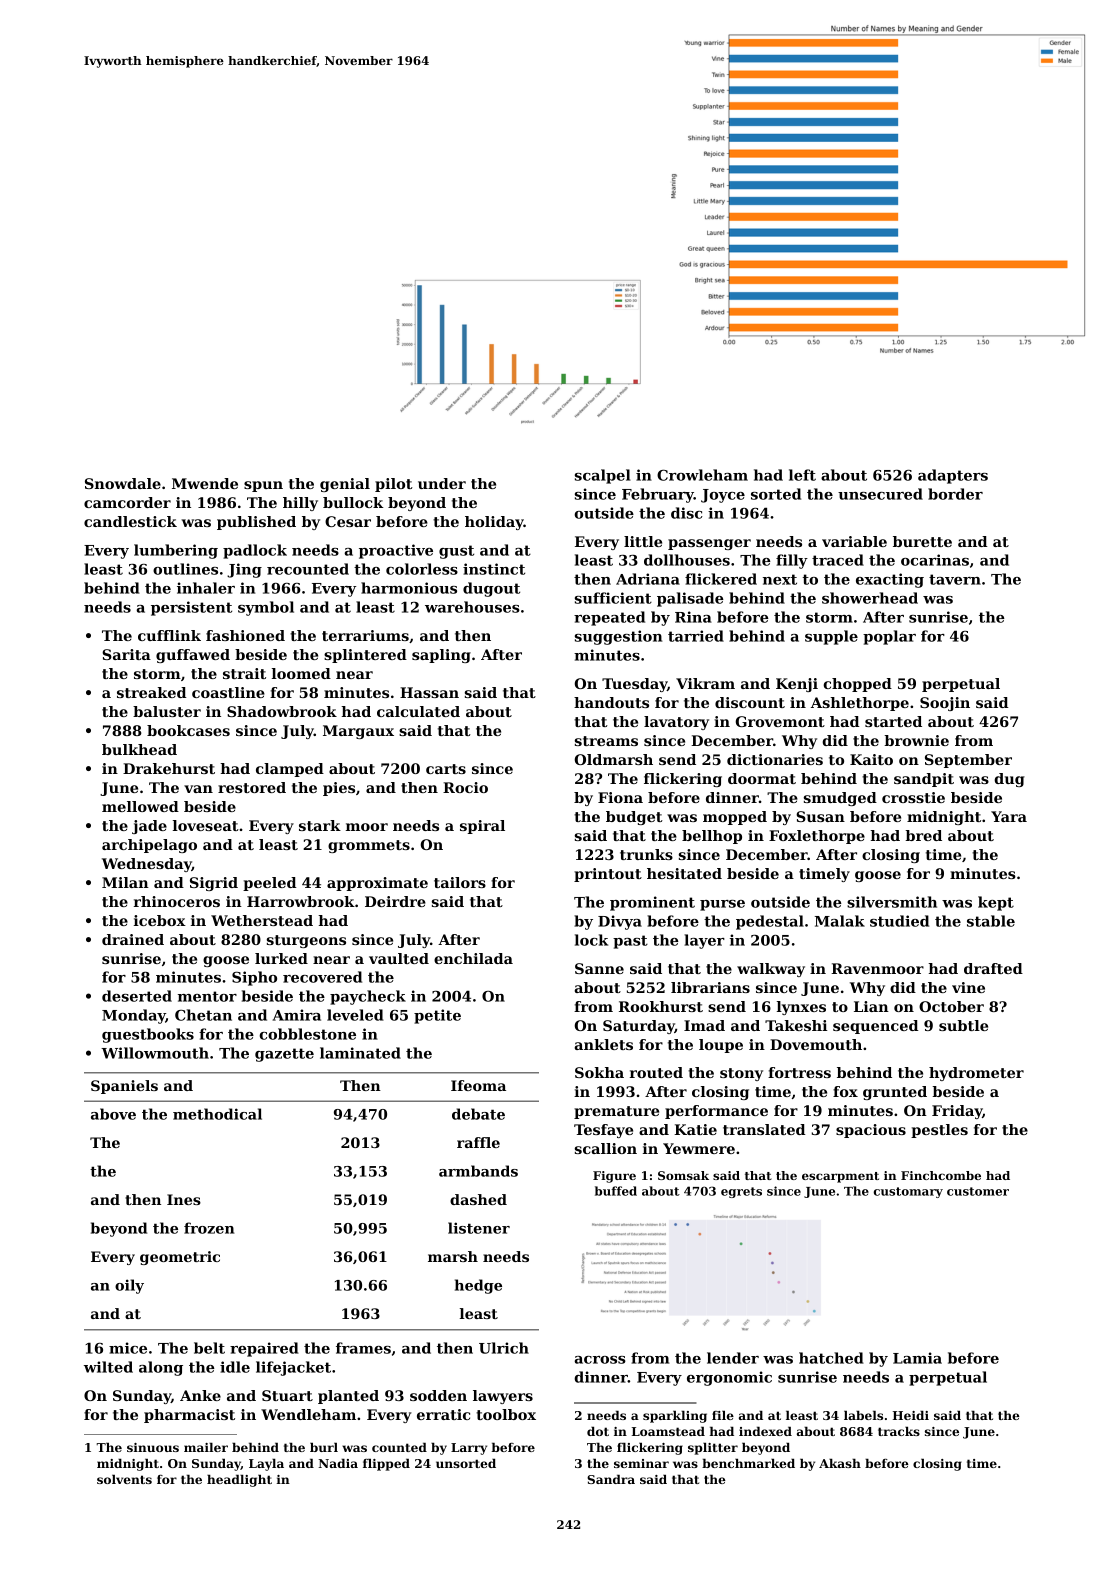 This document has width=1113, height=1574. What do you see at coordinates (917, 1358) in the document?
I see `Lamia` at bounding box center [917, 1358].
